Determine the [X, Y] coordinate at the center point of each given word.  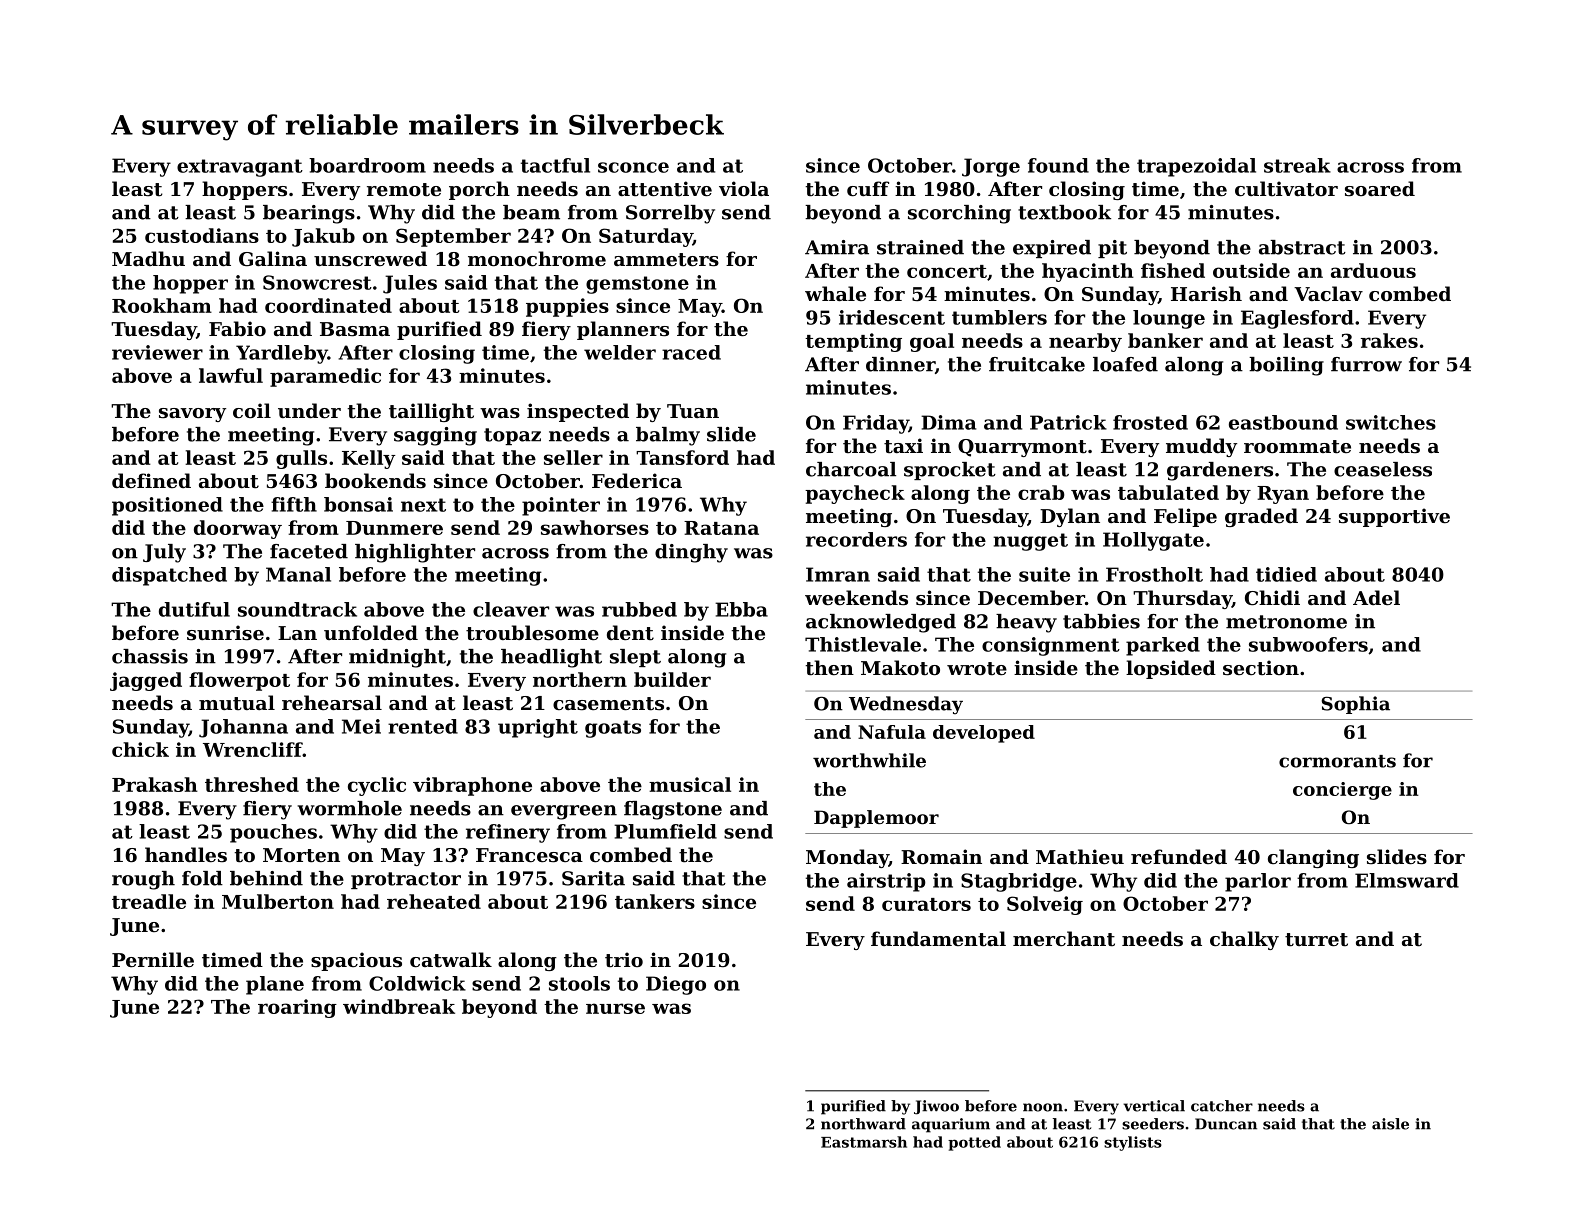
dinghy [691, 553]
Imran [838, 574]
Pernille [153, 959]
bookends [375, 480]
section [1261, 668]
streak [1297, 165]
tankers [655, 901]
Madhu [148, 258]
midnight [397, 658]
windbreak [399, 1006]
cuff [868, 188]
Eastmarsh [864, 1142]
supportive [1394, 517]
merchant [1064, 939]
